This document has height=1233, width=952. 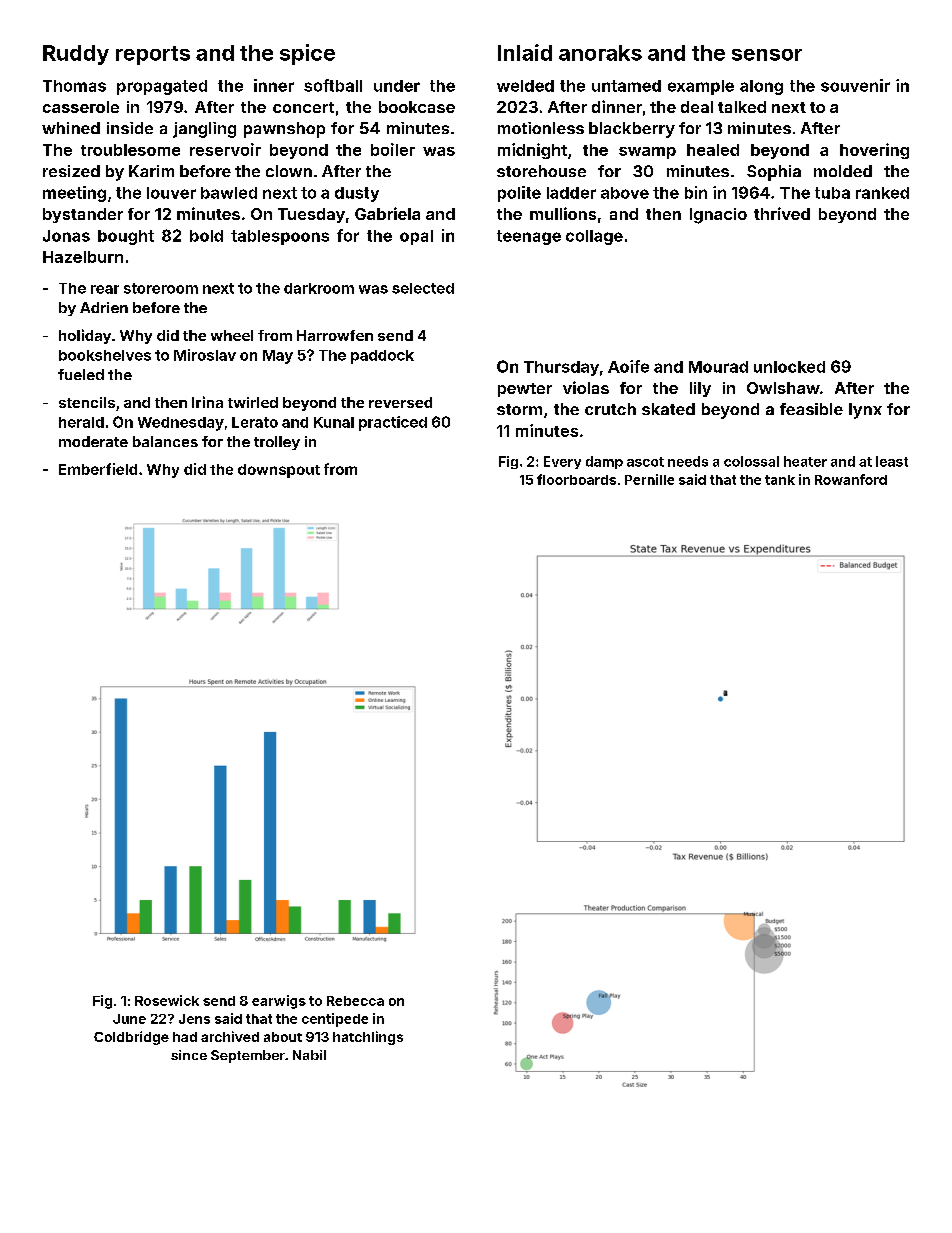 I want to click on souvenir, so click(x=855, y=85).
